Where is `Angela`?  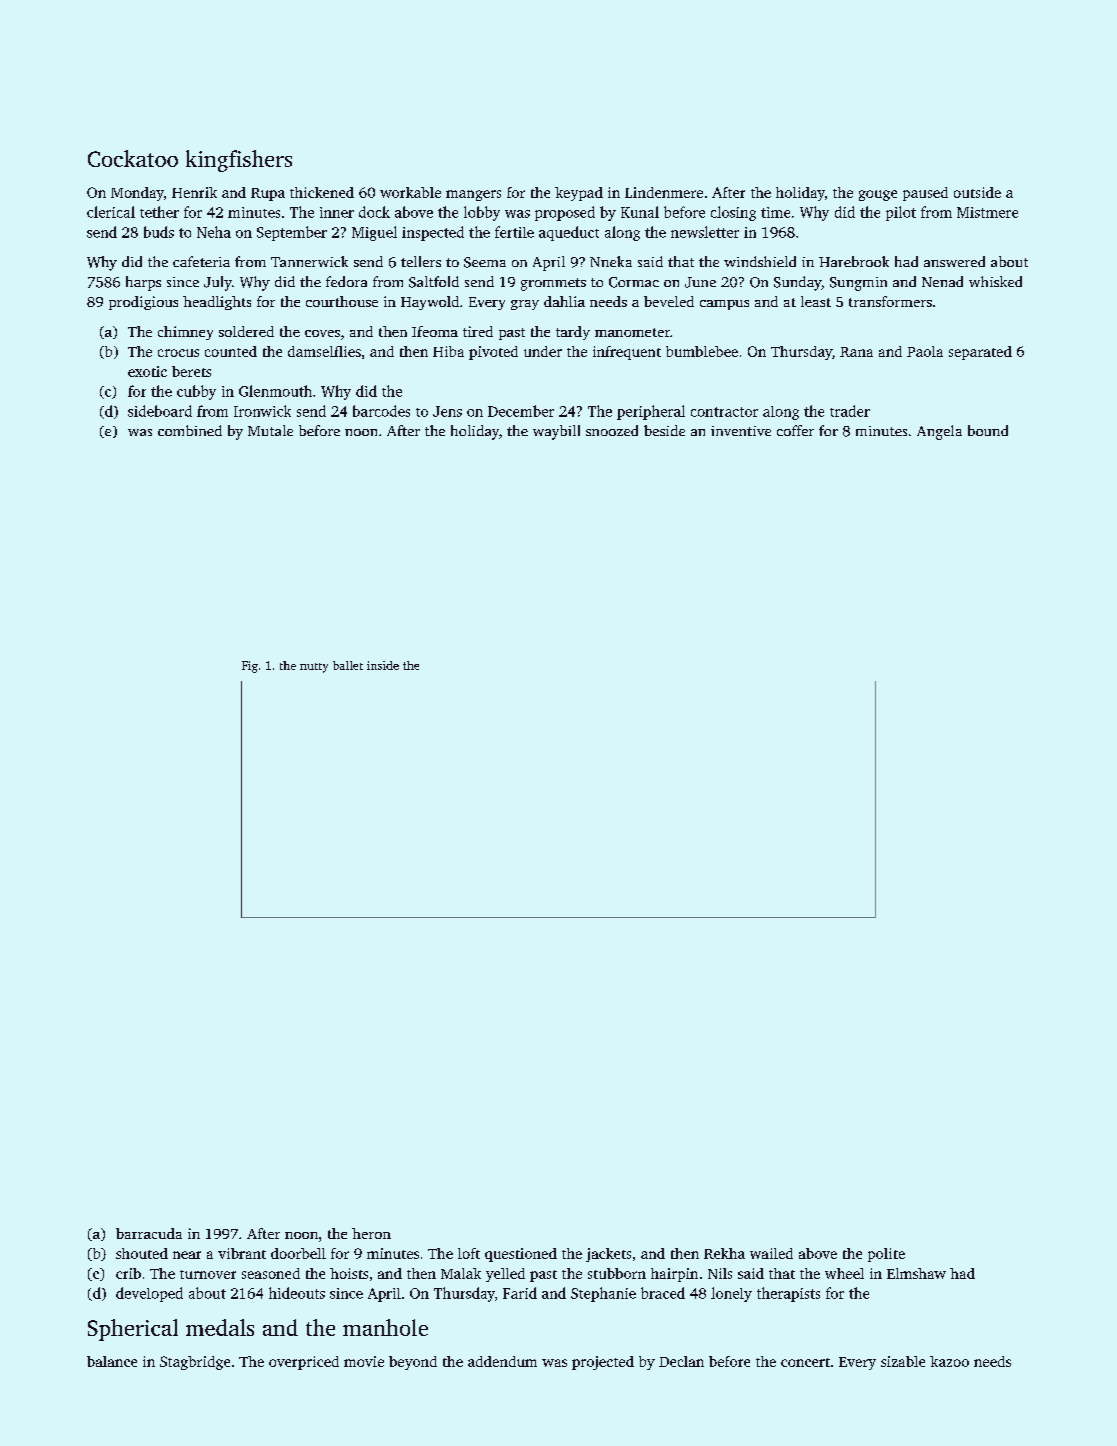 Angela is located at coordinates (939, 432).
